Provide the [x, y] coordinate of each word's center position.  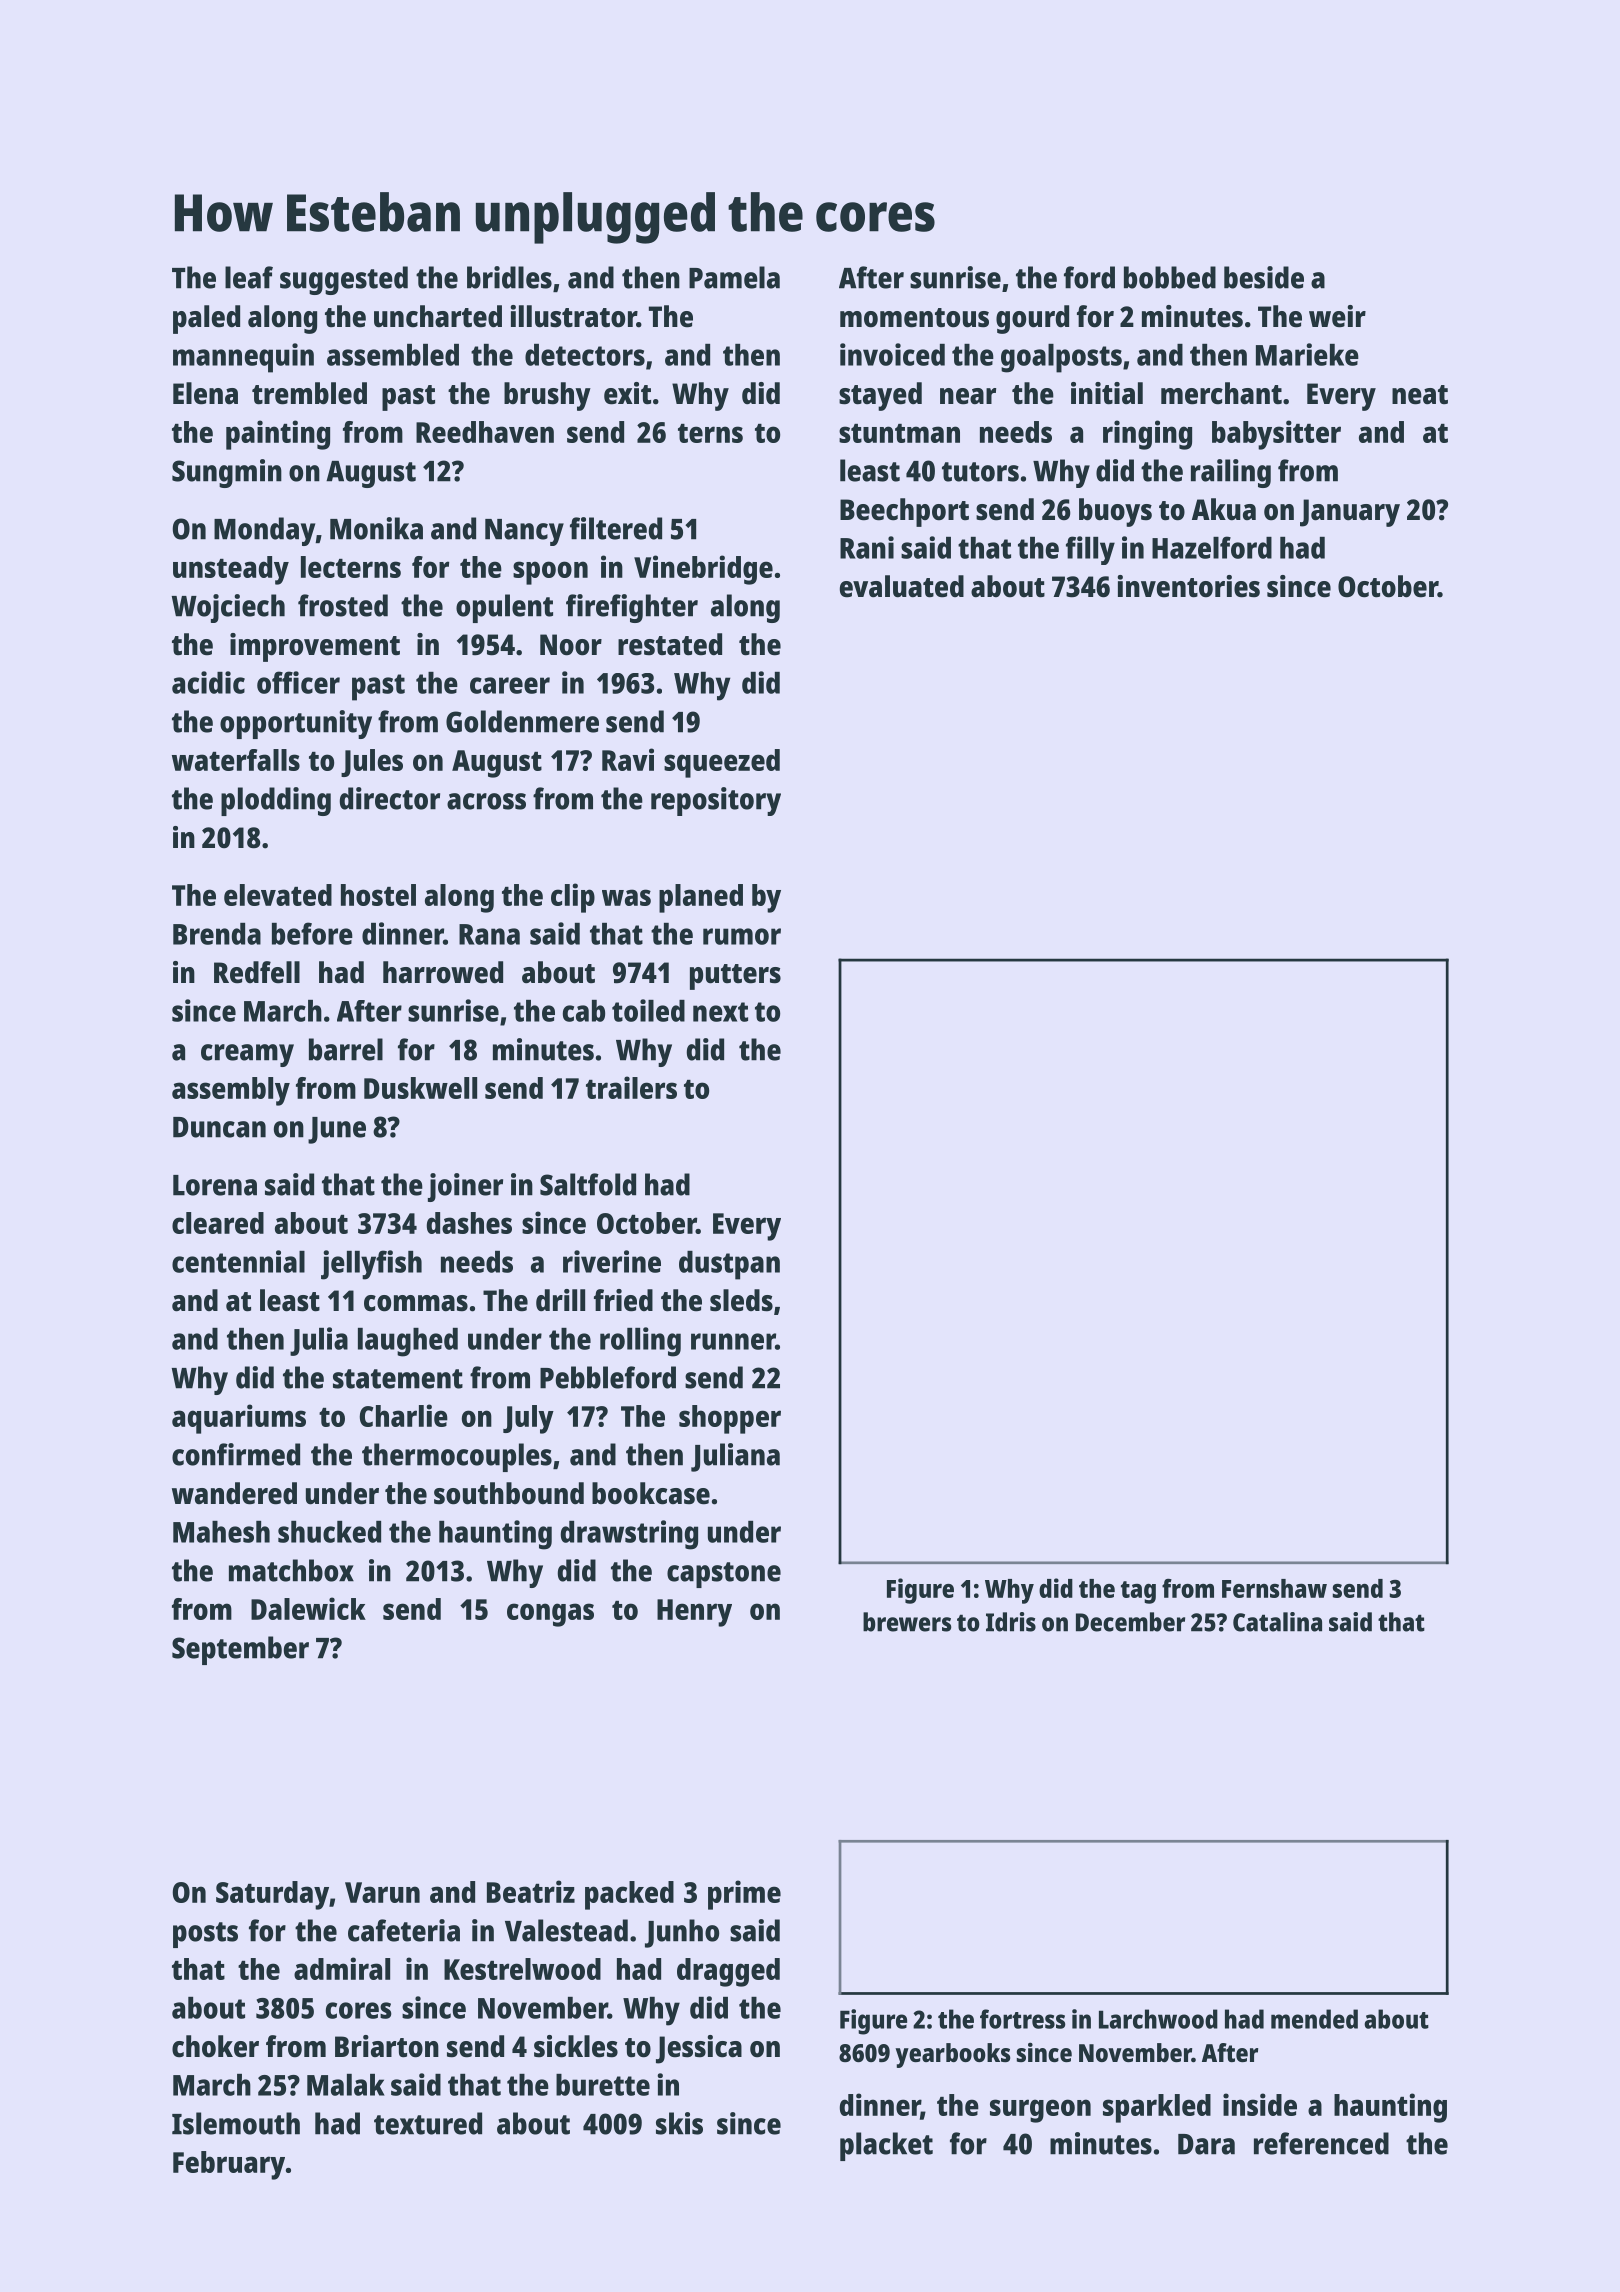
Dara [1206, 2144]
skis [679, 2123]
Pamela [734, 277]
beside [1264, 277]
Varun [382, 1892]
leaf [249, 277]
